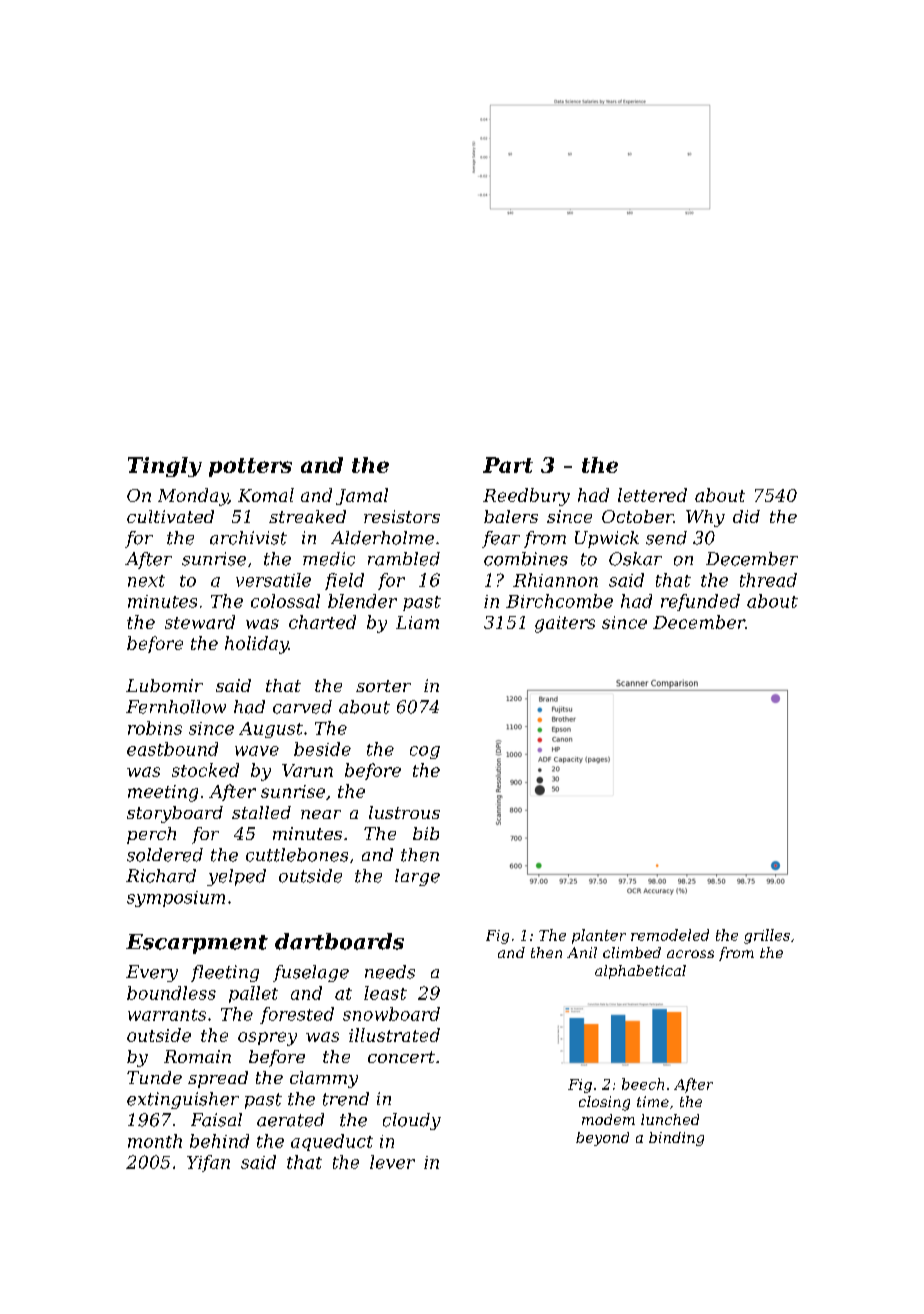 The width and height of the document is (924, 1314). Describe the element at coordinates (339, 941) in the document. I see `dartboards` at that location.
